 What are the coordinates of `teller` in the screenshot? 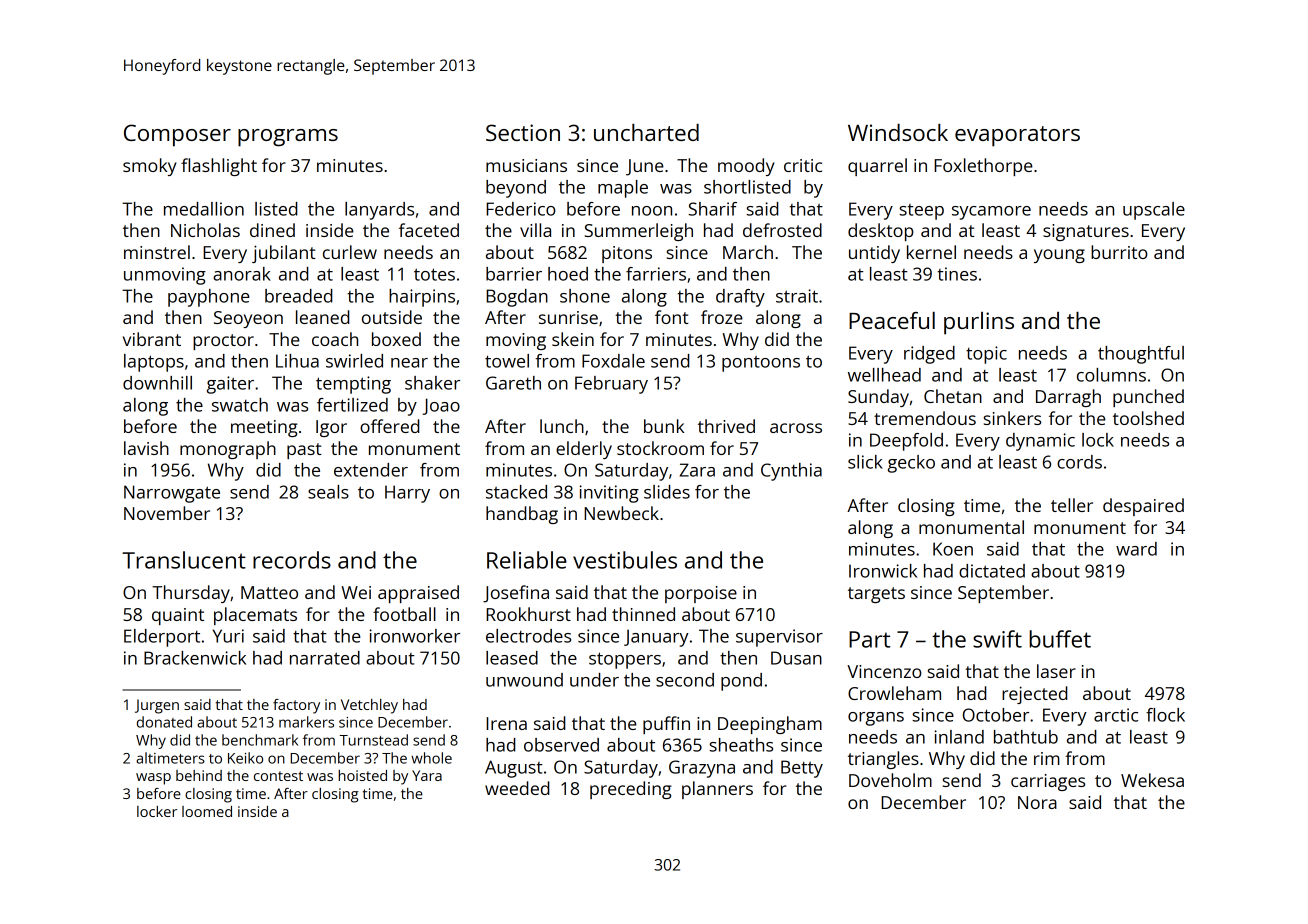 It's located at (1072, 505).
